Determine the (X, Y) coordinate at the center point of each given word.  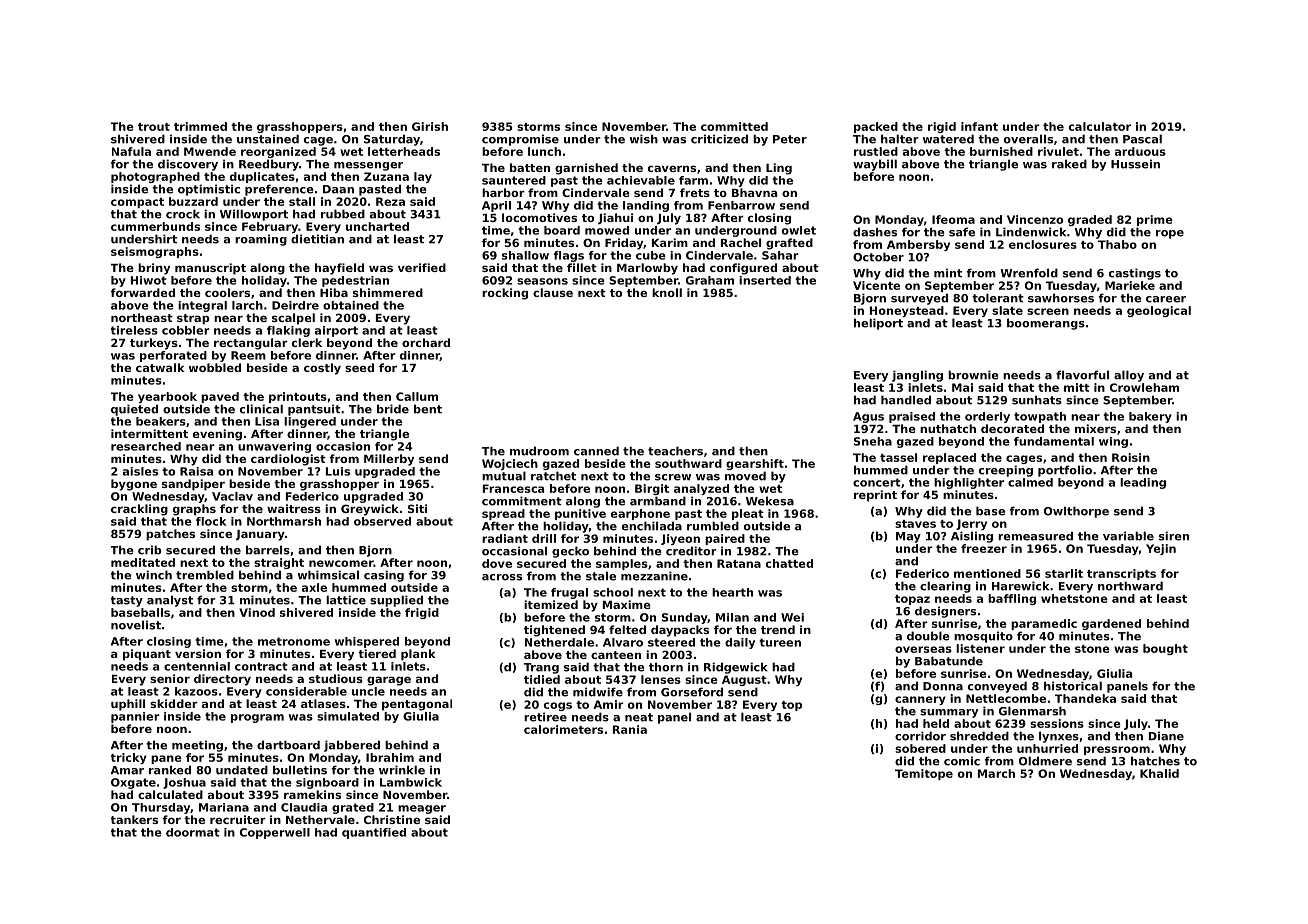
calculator (1100, 126)
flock (211, 521)
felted (627, 629)
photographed (155, 177)
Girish (430, 126)
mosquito (983, 637)
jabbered (352, 746)
